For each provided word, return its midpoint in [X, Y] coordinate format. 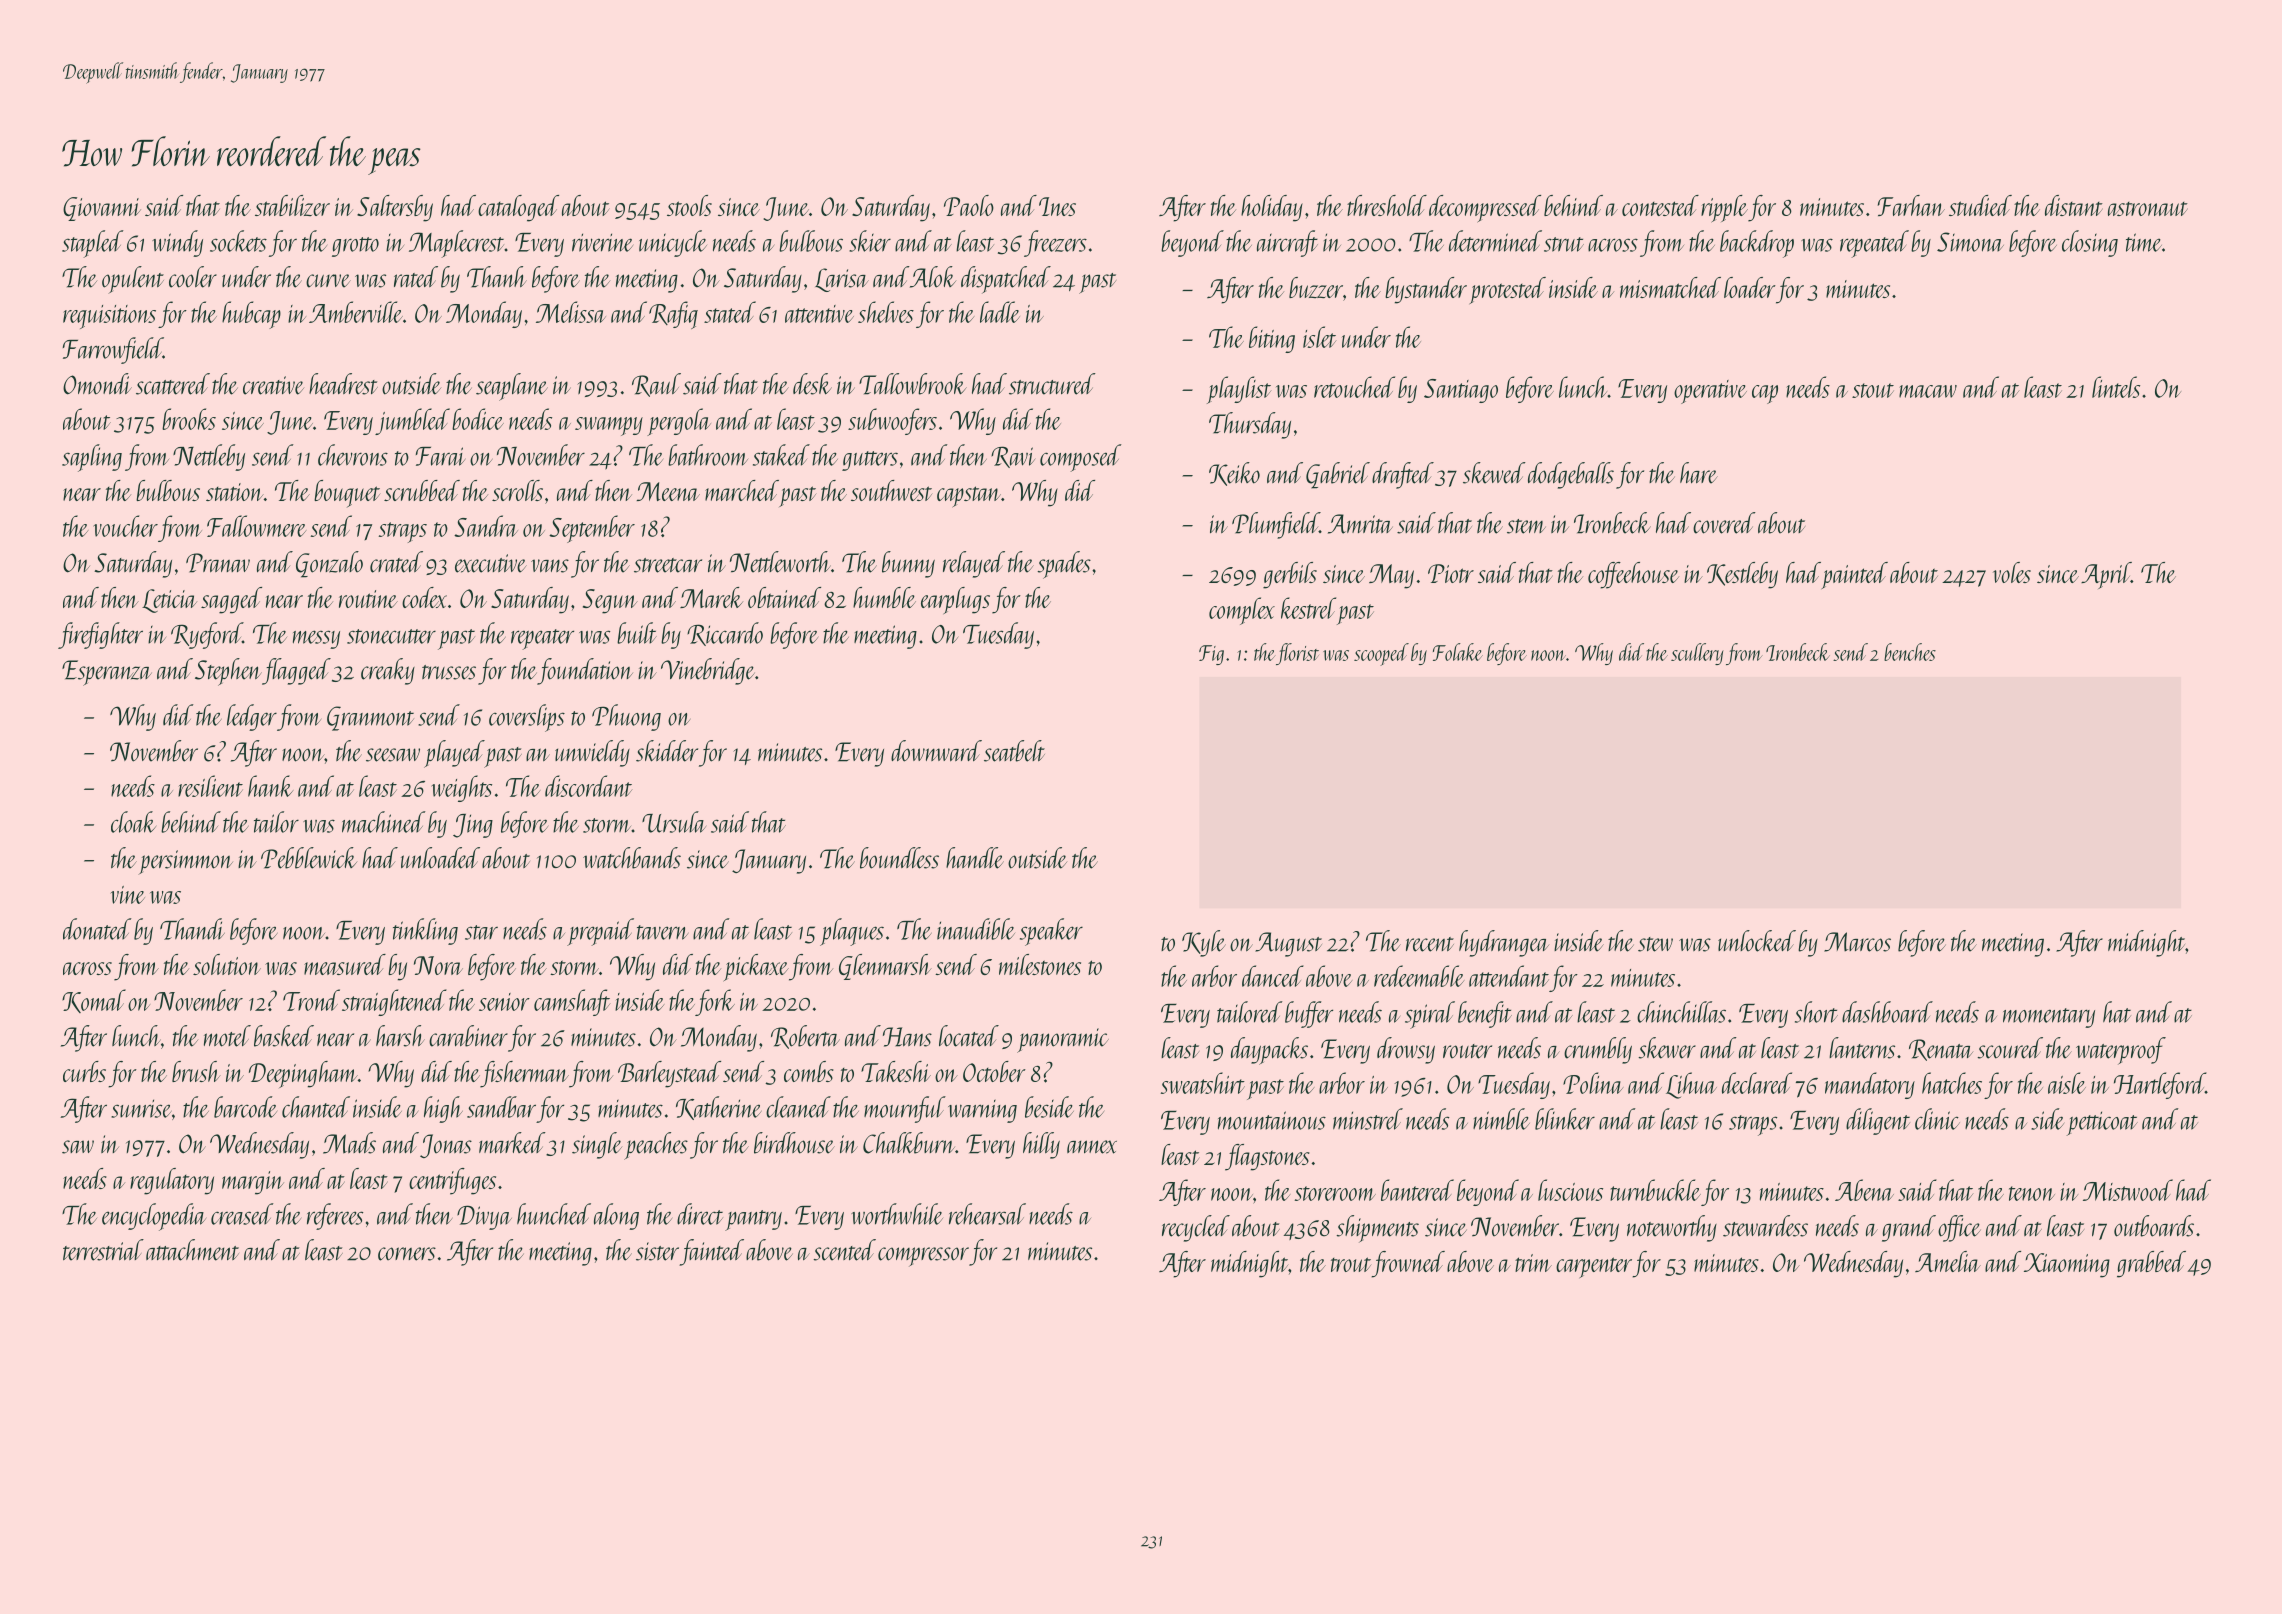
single [597, 1145]
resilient [210, 786]
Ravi [1013, 457]
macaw [1928, 391]
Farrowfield [113, 350]
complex [1242, 611]
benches [1910, 652]
